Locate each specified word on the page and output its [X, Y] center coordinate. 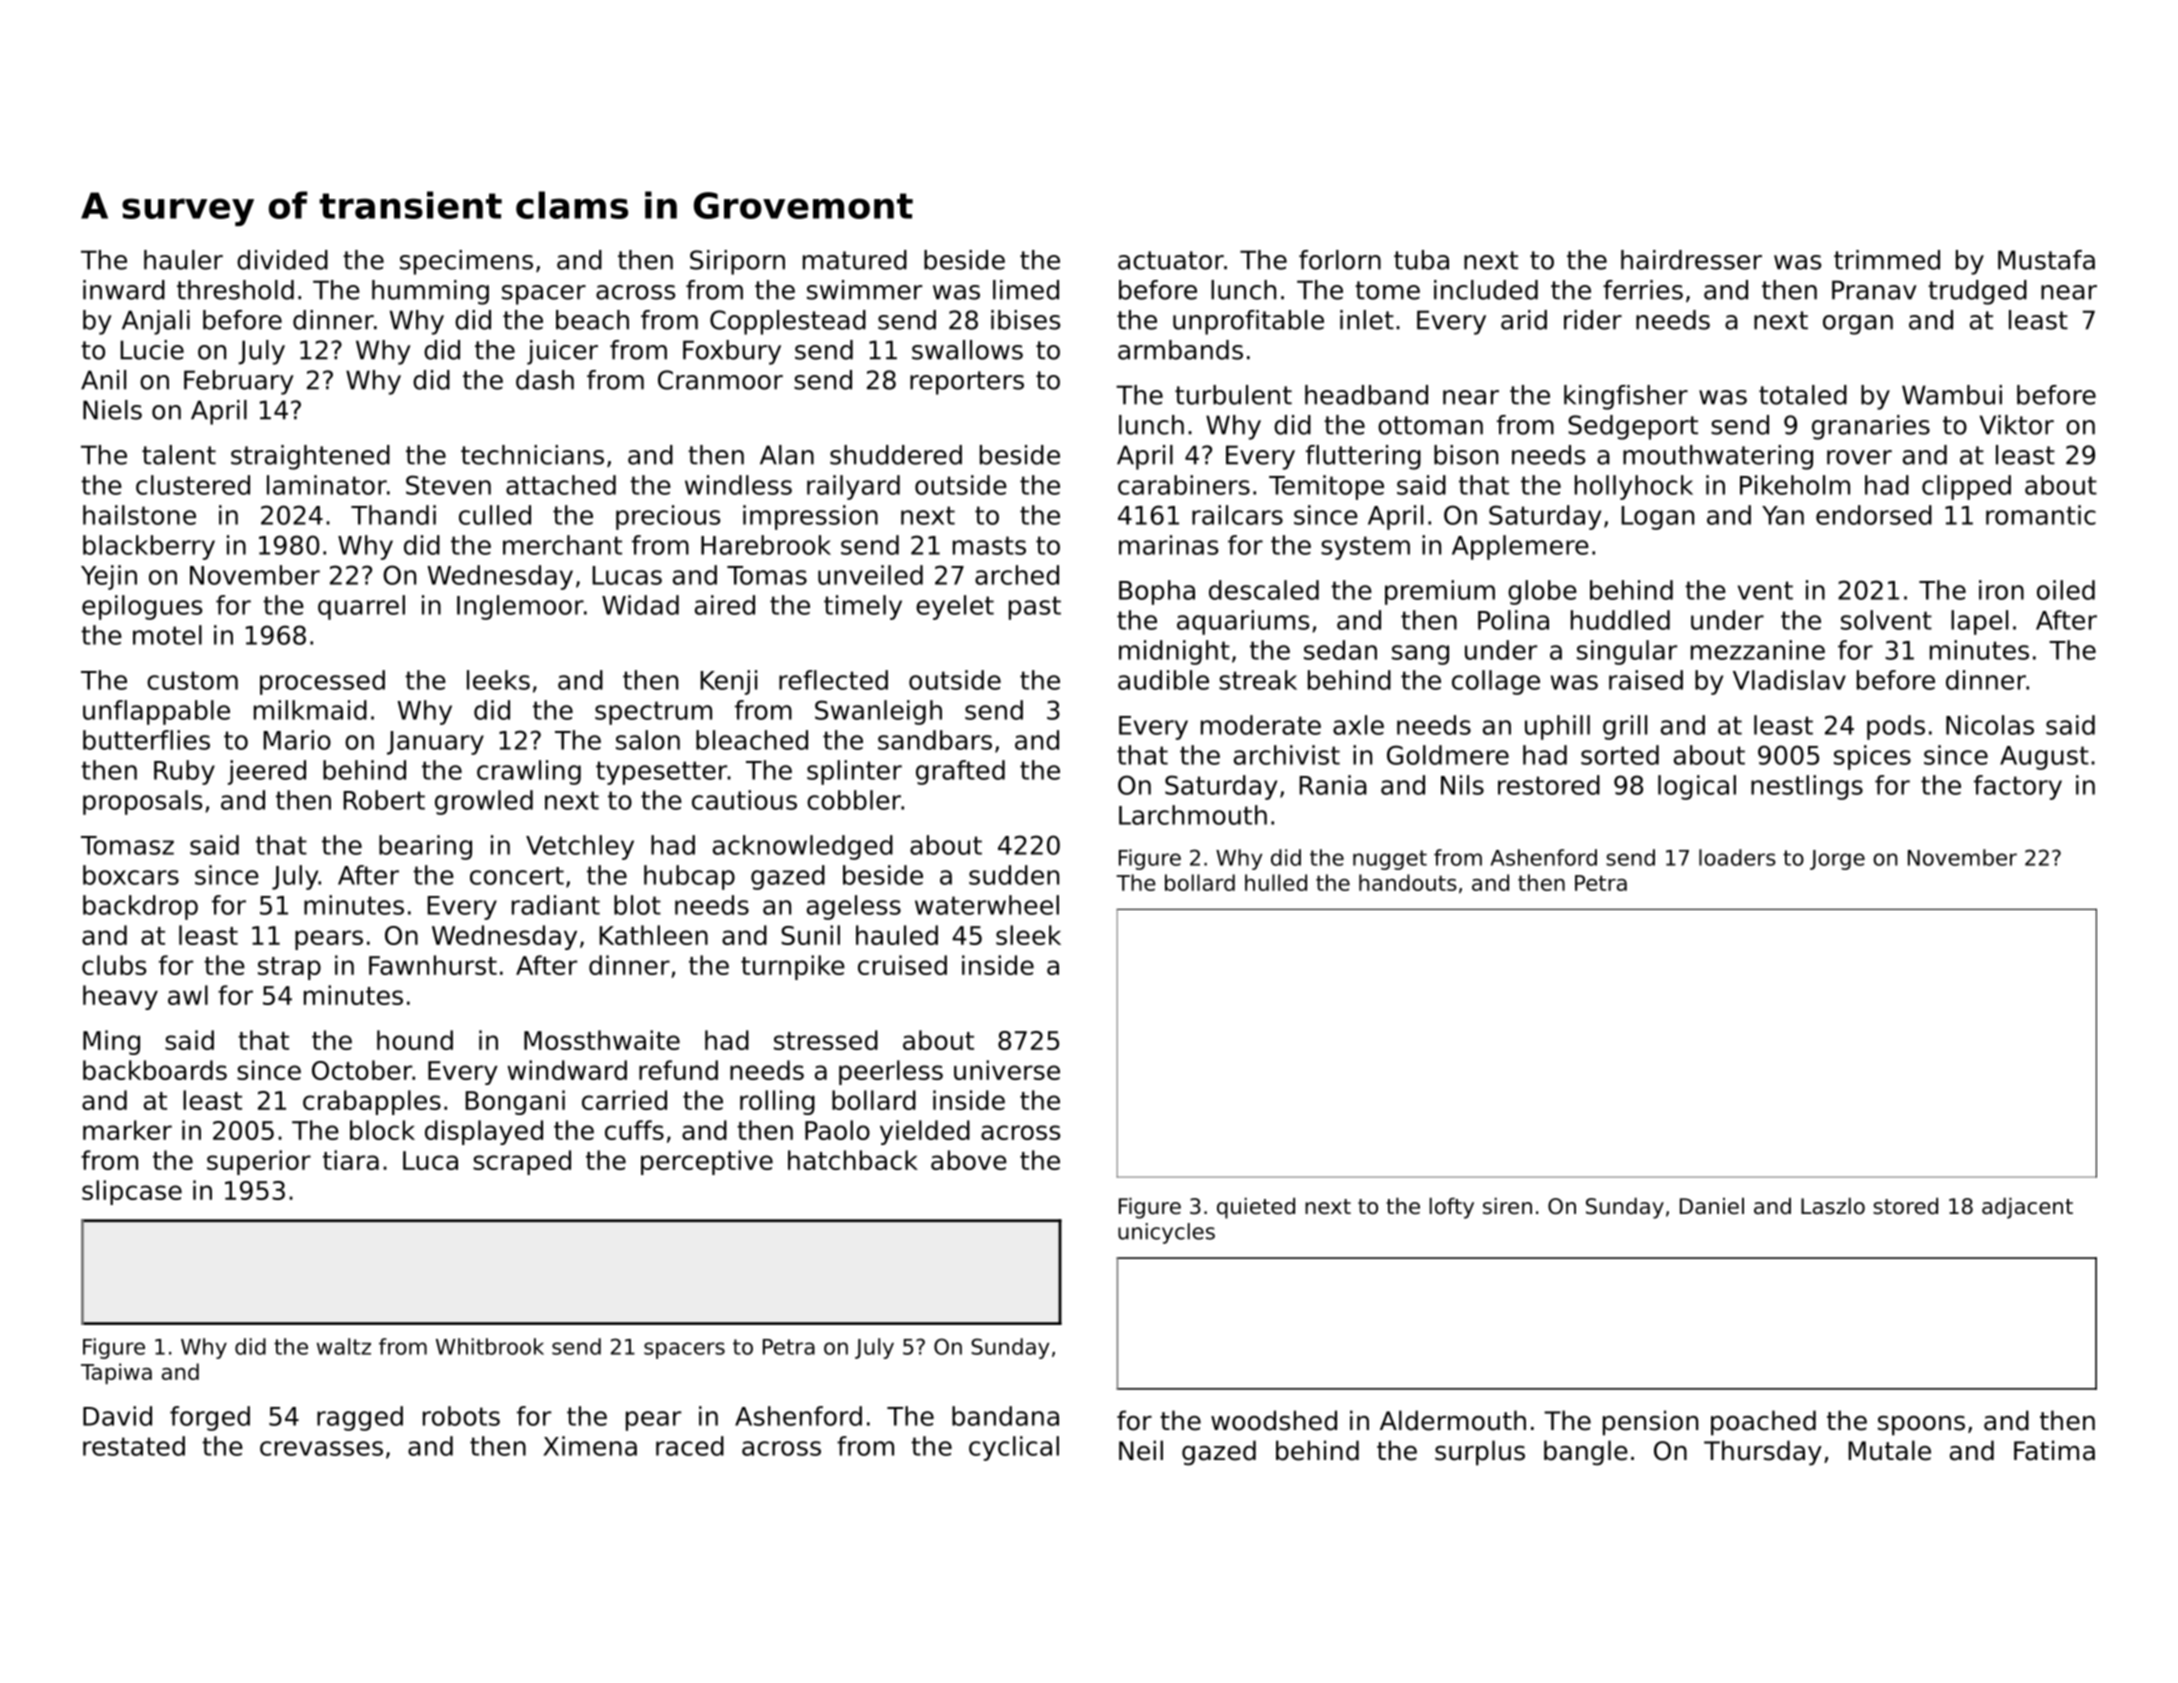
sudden [1014, 875]
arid [1524, 320]
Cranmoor [720, 380]
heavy [120, 997]
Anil [103, 380]
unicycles [1166, 1233]
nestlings [1807, 787]
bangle [1586, 1453]
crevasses [321, 1448]
